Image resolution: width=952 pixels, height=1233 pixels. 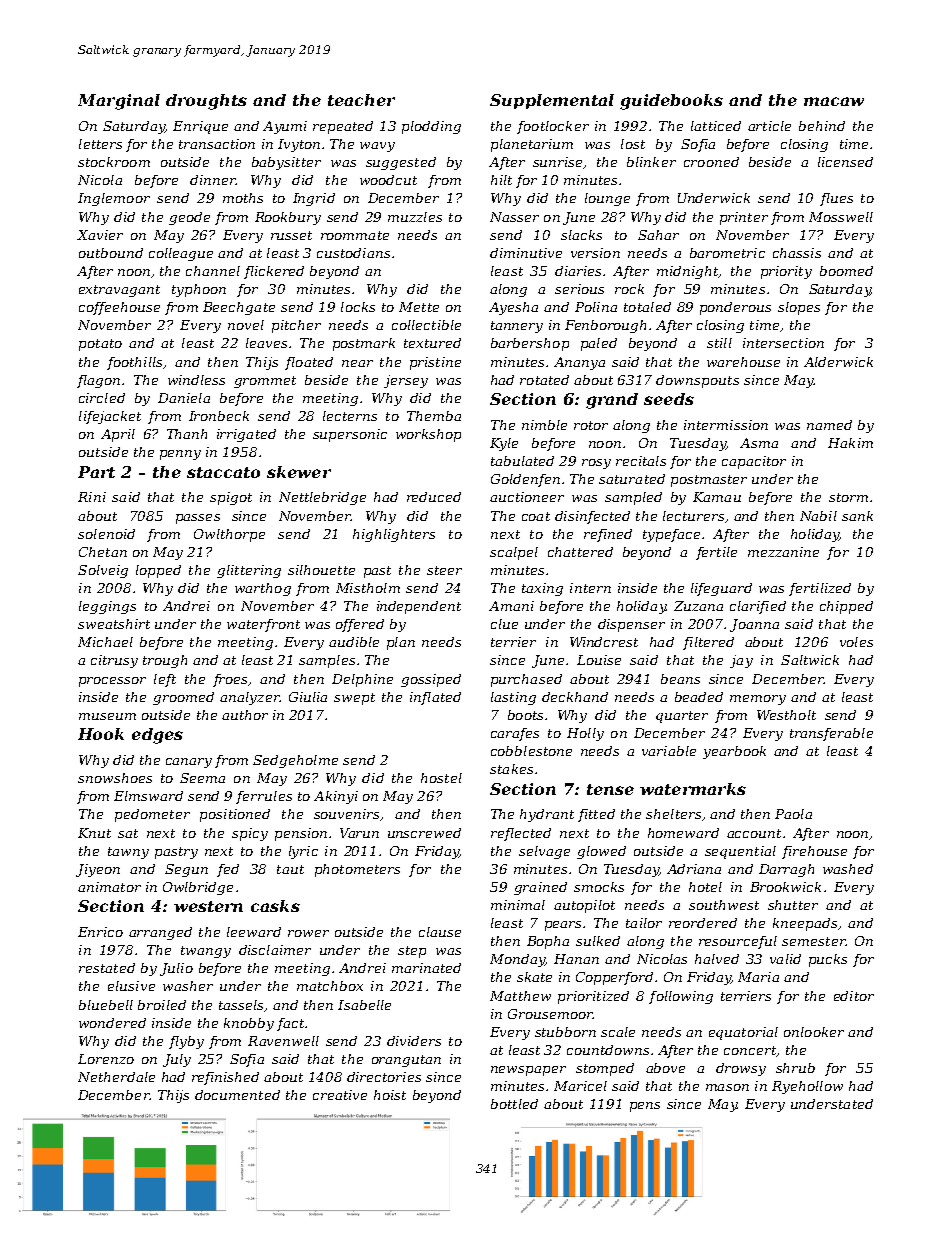 I want to click on Hook, so click(x=101, y=734).
